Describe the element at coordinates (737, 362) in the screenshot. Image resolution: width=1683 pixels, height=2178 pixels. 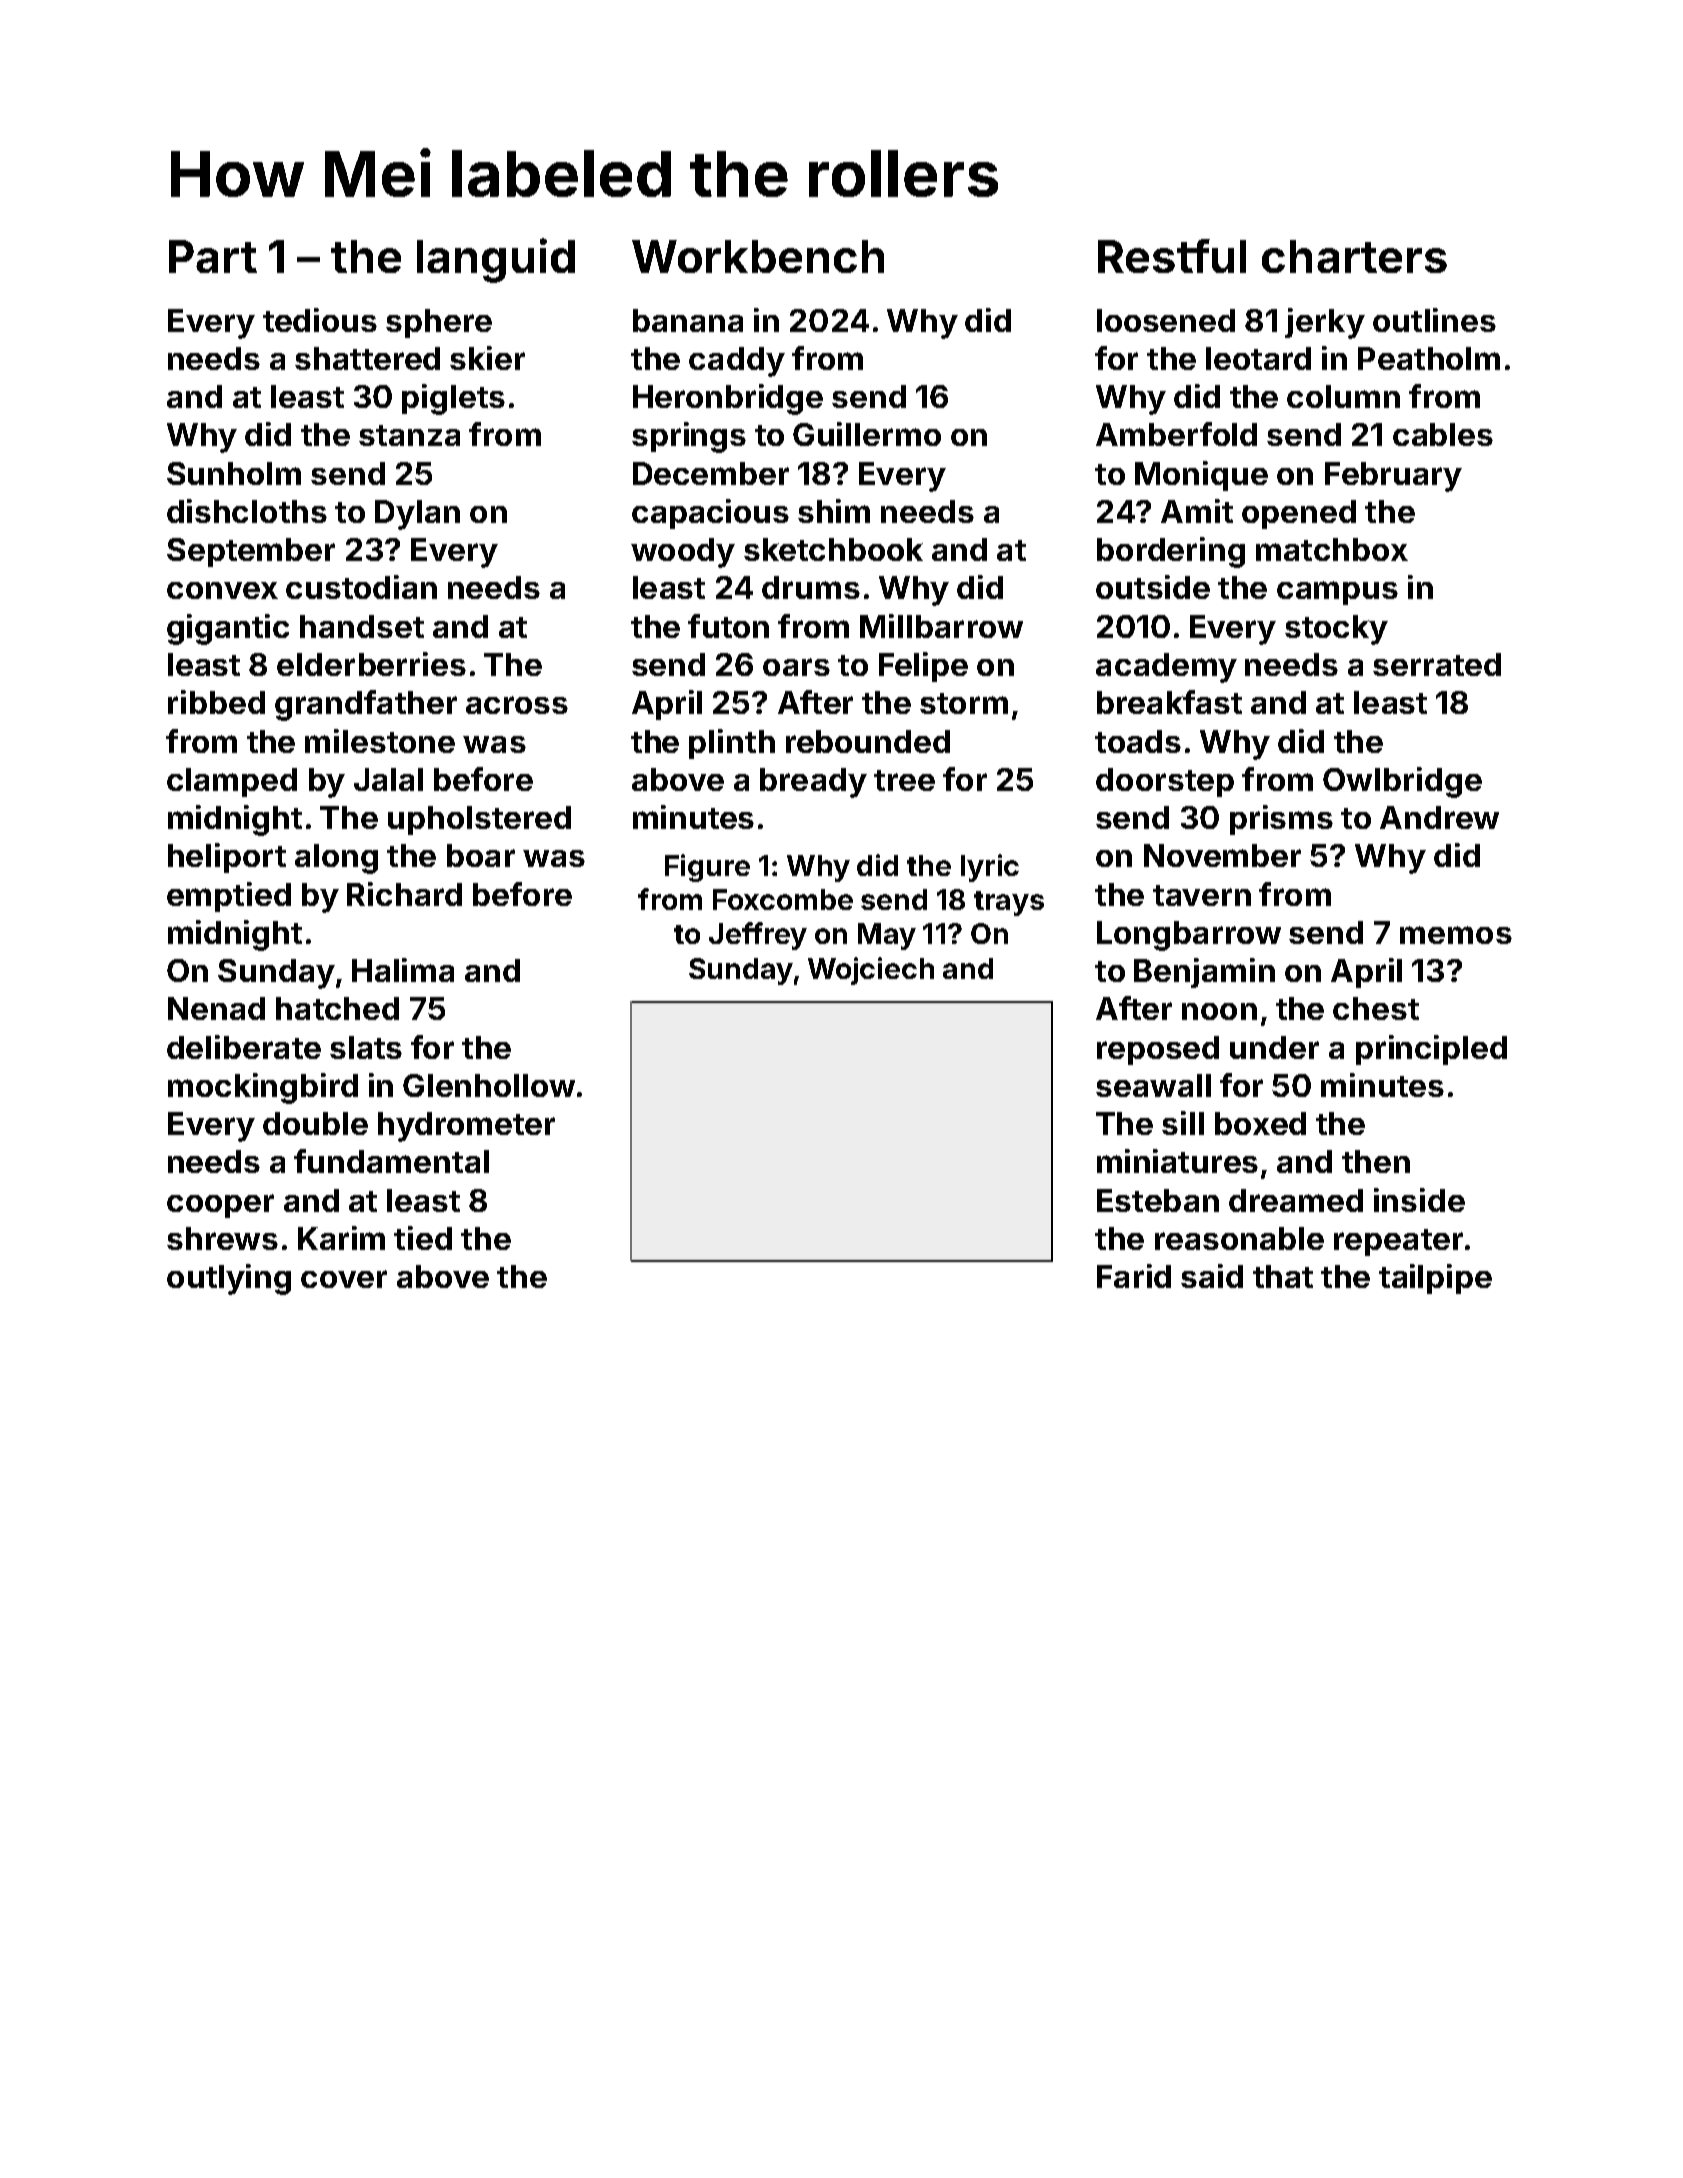
I see `caddy` at that location.
